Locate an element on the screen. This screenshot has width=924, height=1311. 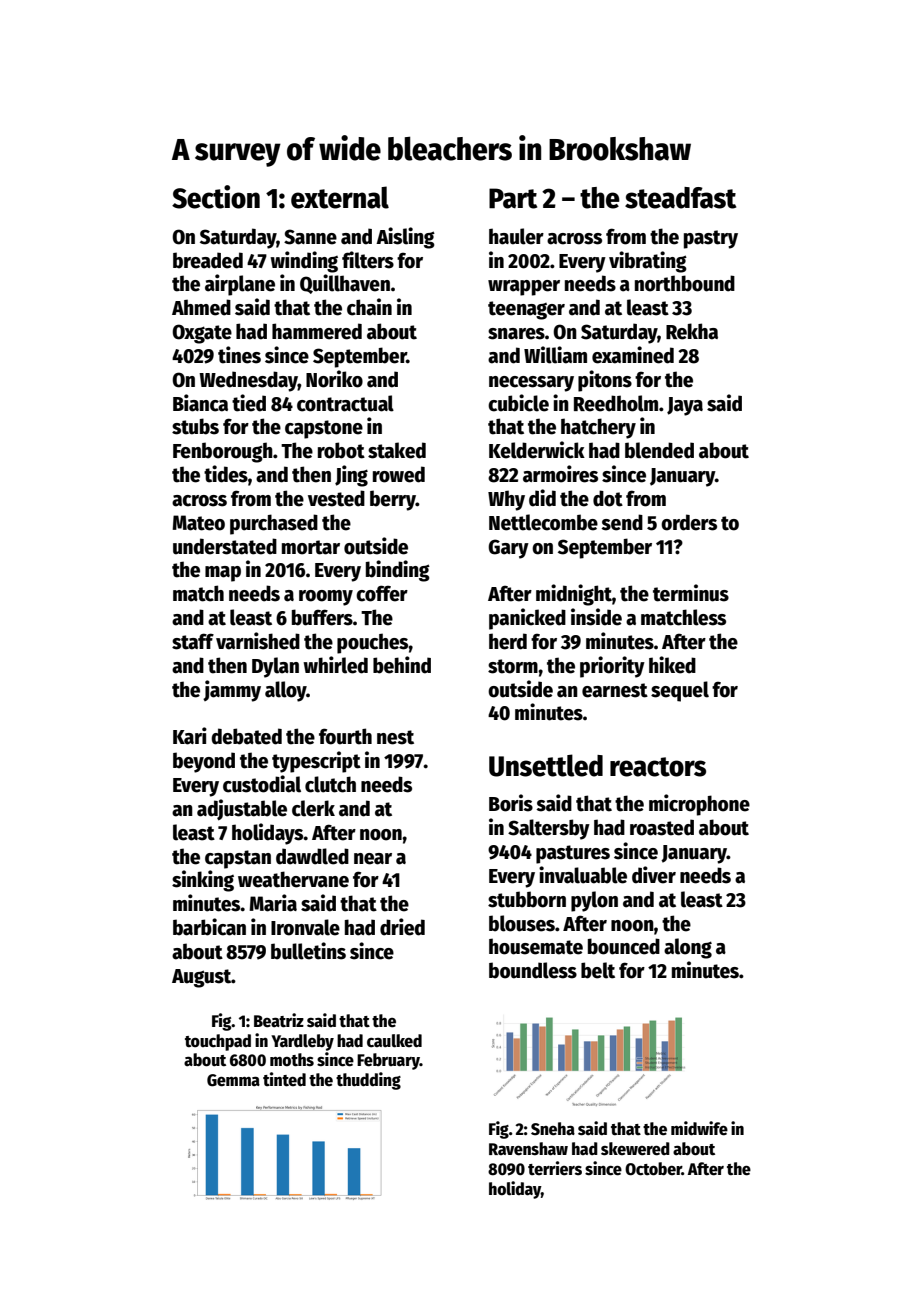
Jaya is located at coordinates (685, 406).
